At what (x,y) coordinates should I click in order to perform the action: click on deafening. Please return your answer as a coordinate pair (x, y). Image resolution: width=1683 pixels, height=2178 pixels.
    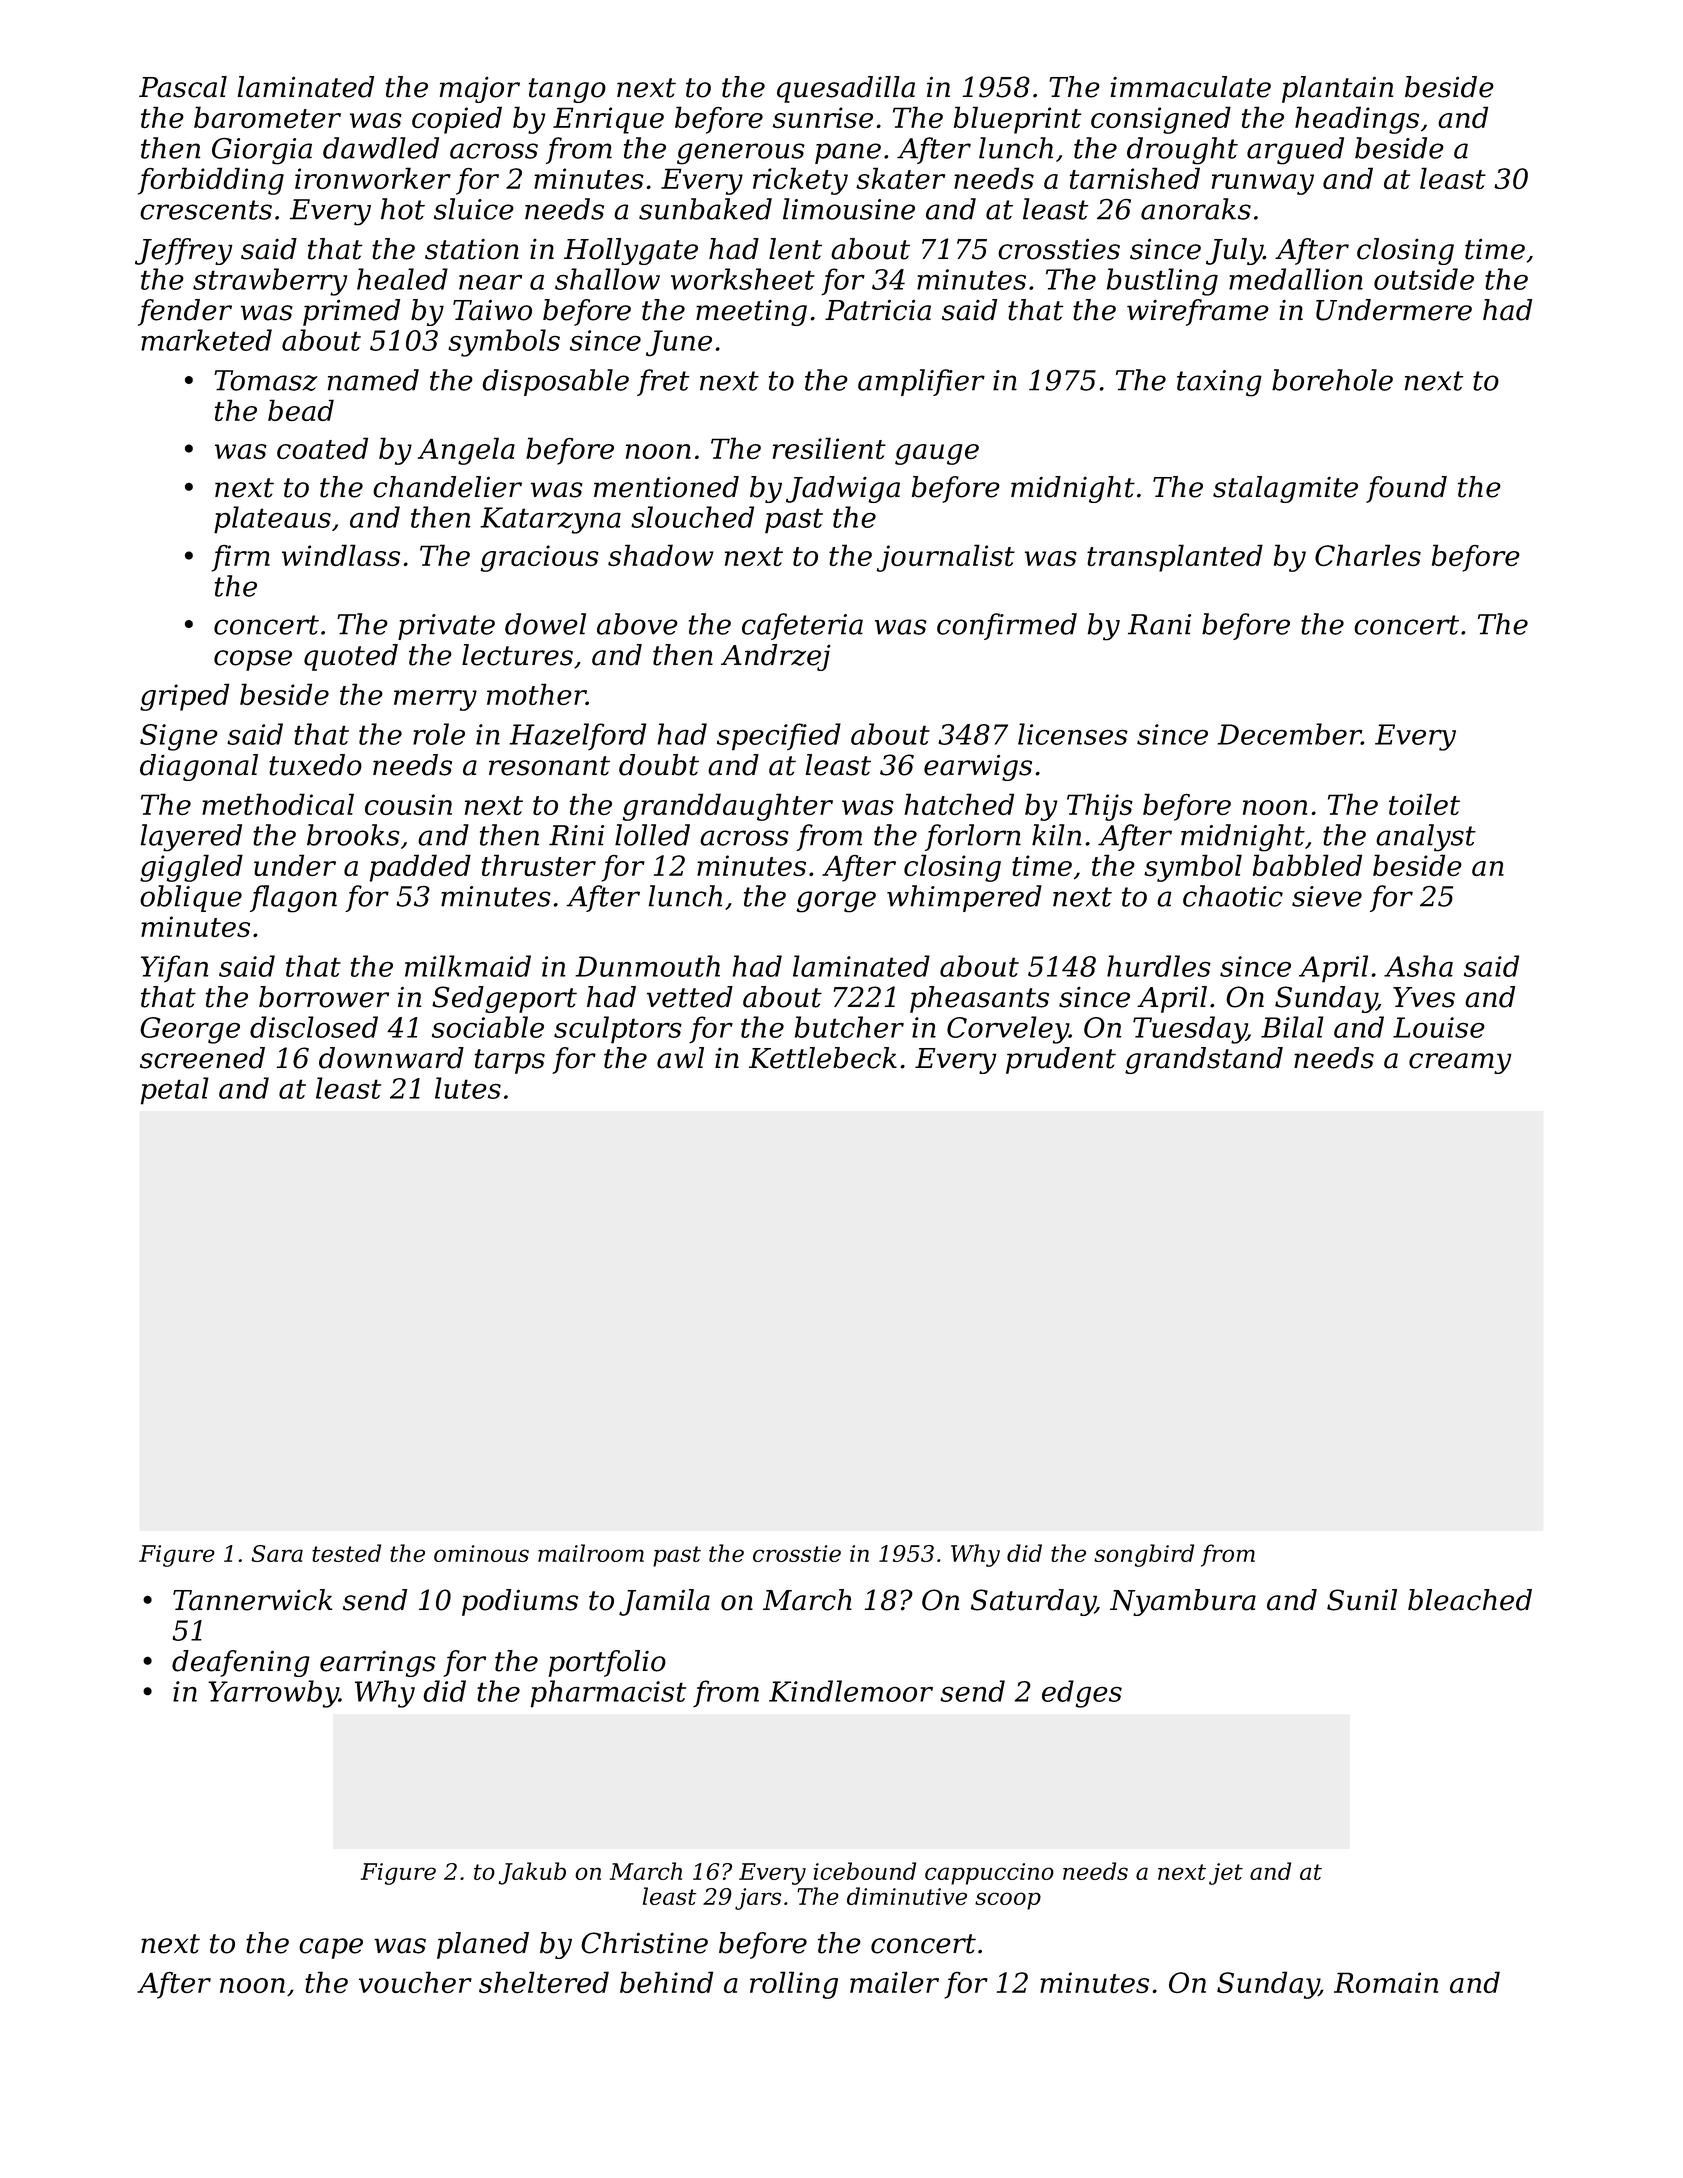
    Looking at the image, I should click on (241, 1663).
